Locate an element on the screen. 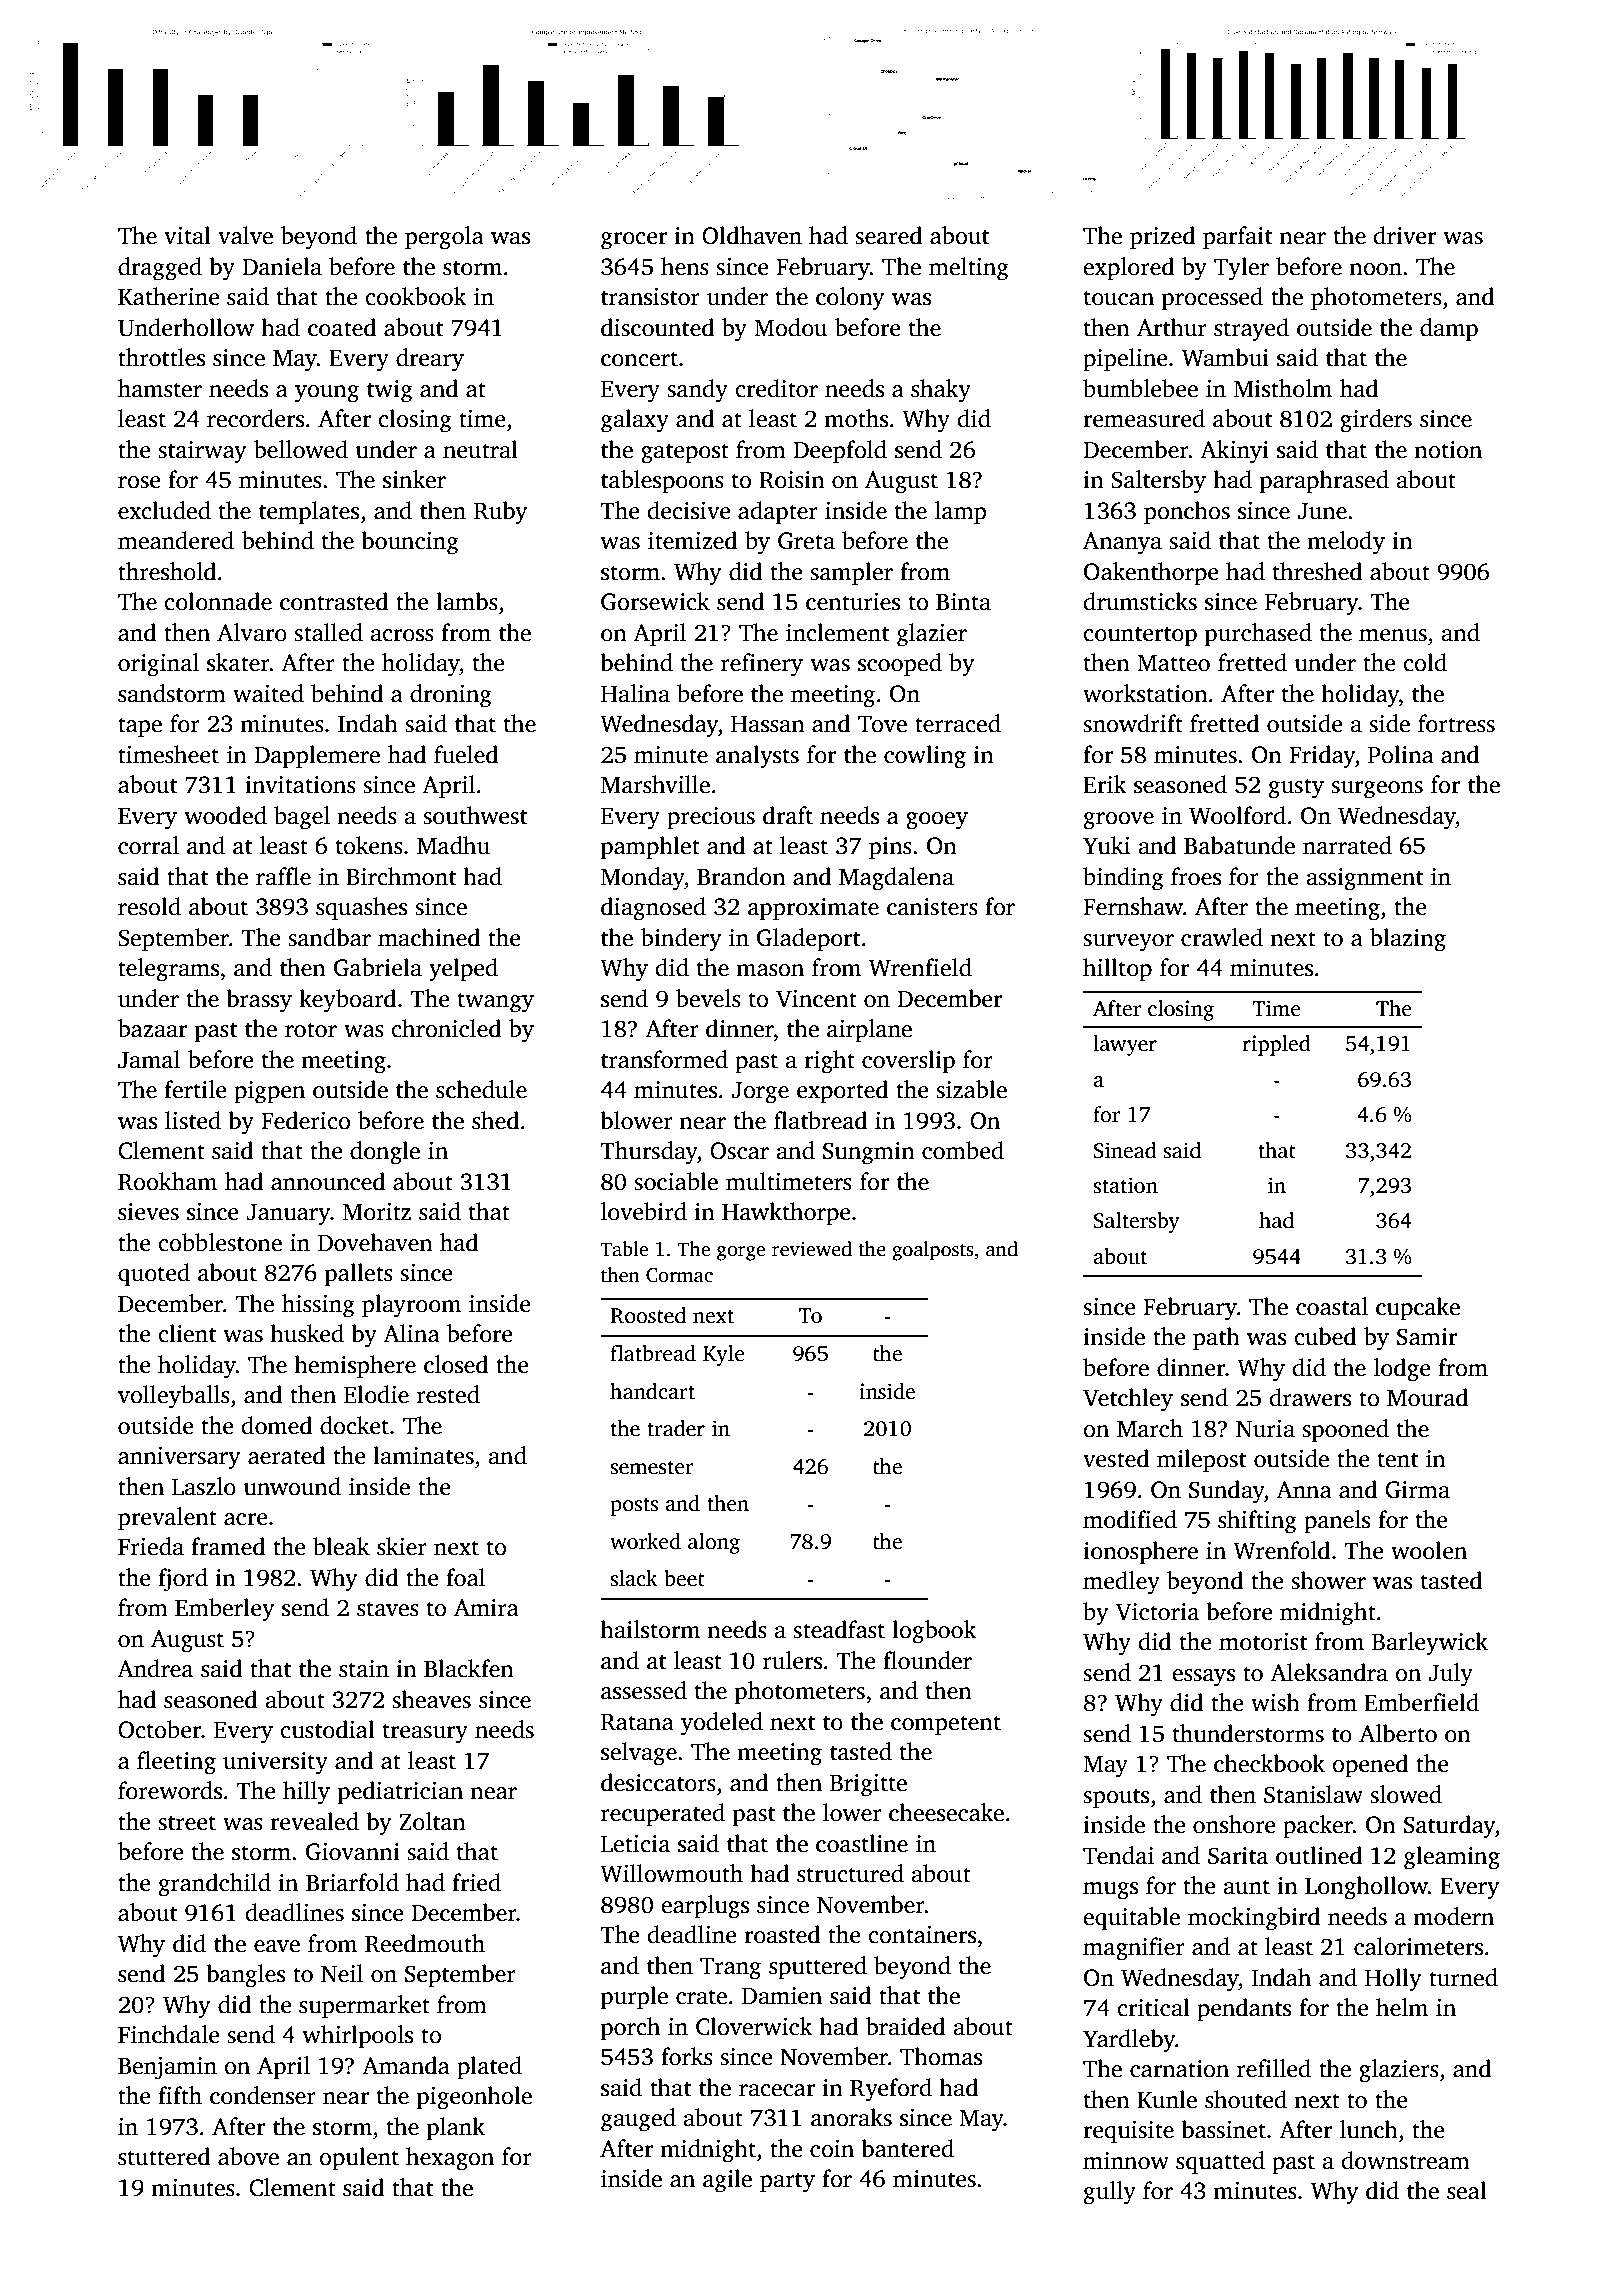  agile is located at coordinates (727, 2181).
